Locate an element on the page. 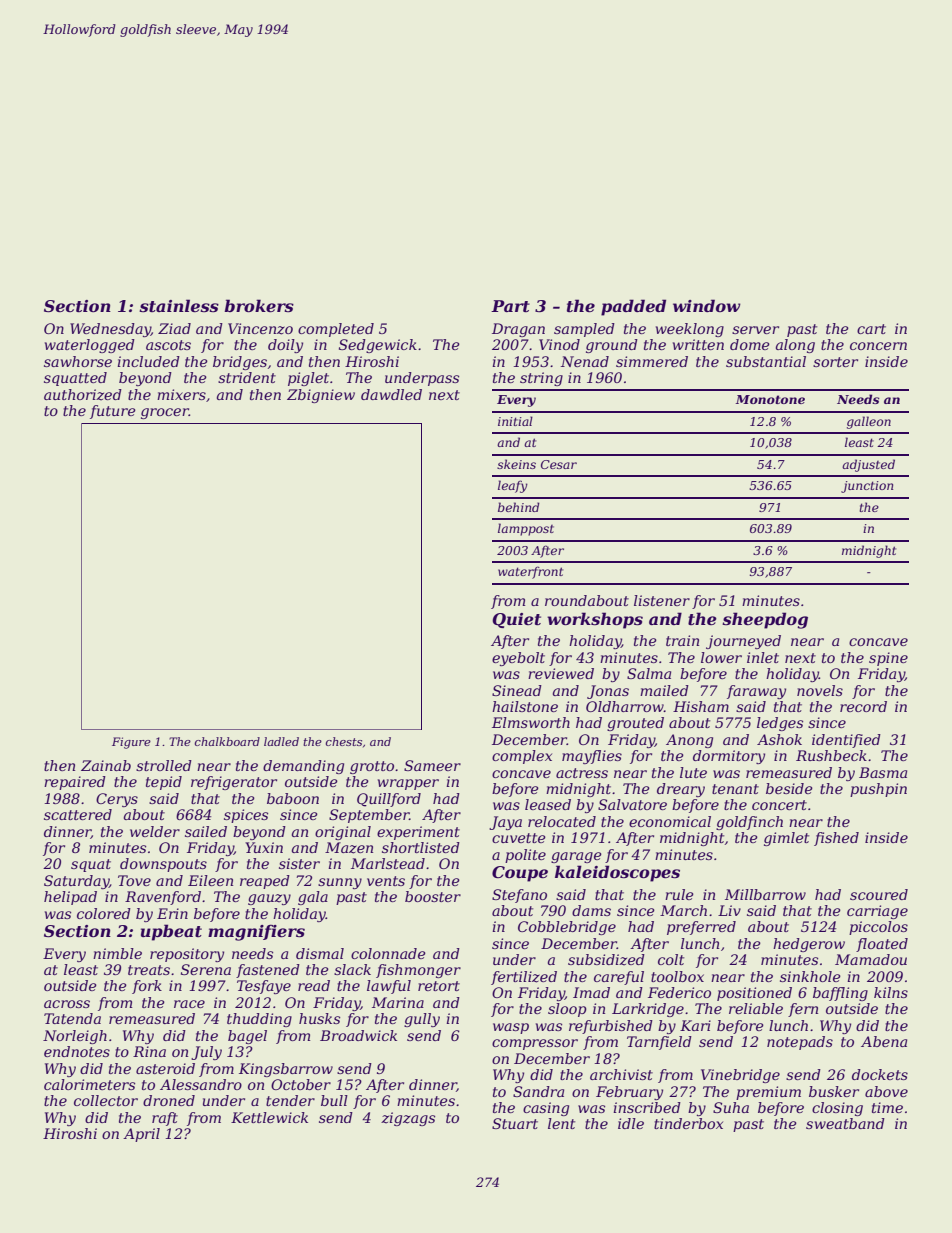 The height and width of the page is (1233, 952). chalkboard is located at coordinates (227, 741).
